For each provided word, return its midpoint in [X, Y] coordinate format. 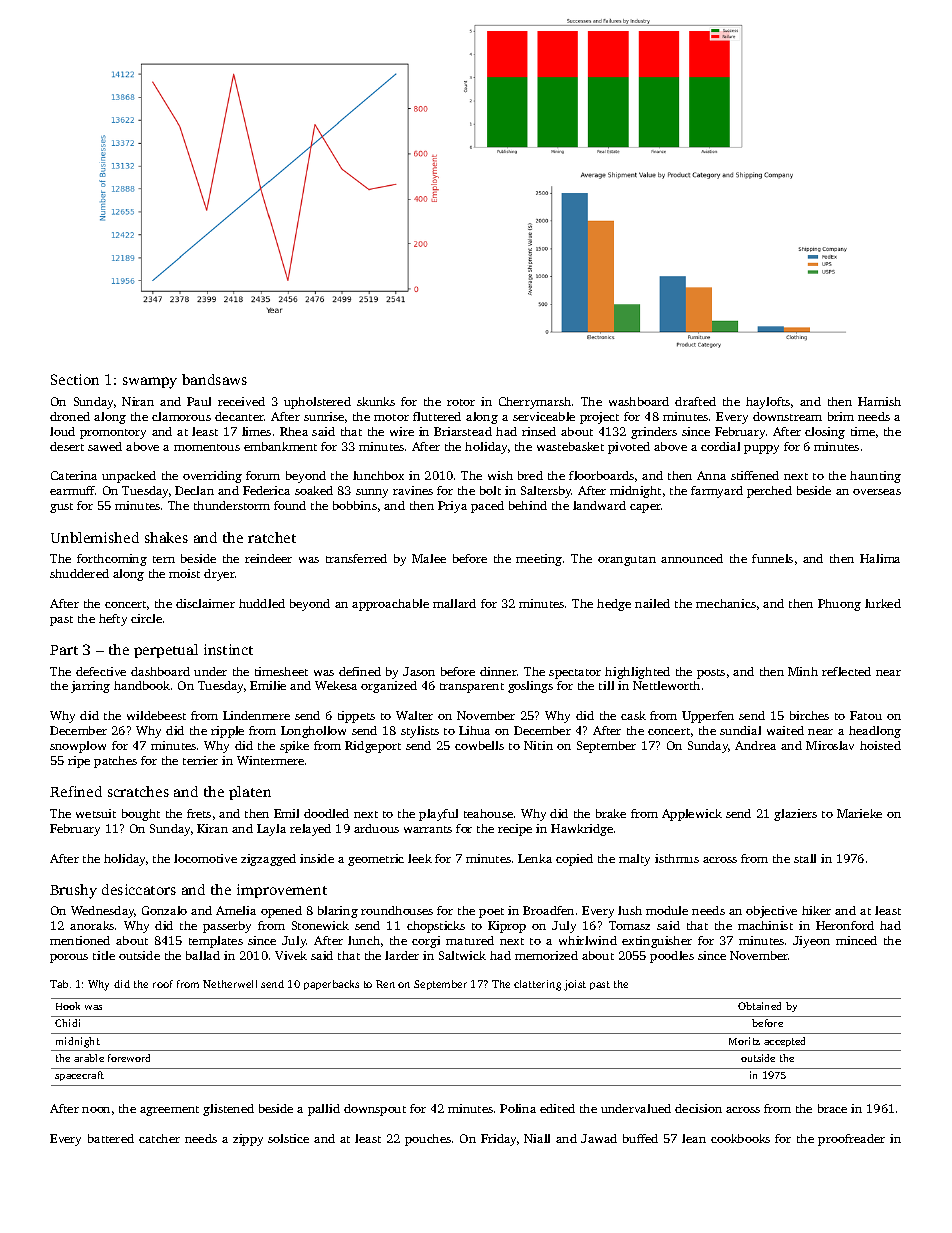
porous [69, 958]
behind [528, 505]
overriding [212, 477]
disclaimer [205, 603]
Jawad [599, 1138]
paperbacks [331, 985]
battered [111, 1138]
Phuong [839, 605]
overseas [877, 492]
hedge [614, 605]
